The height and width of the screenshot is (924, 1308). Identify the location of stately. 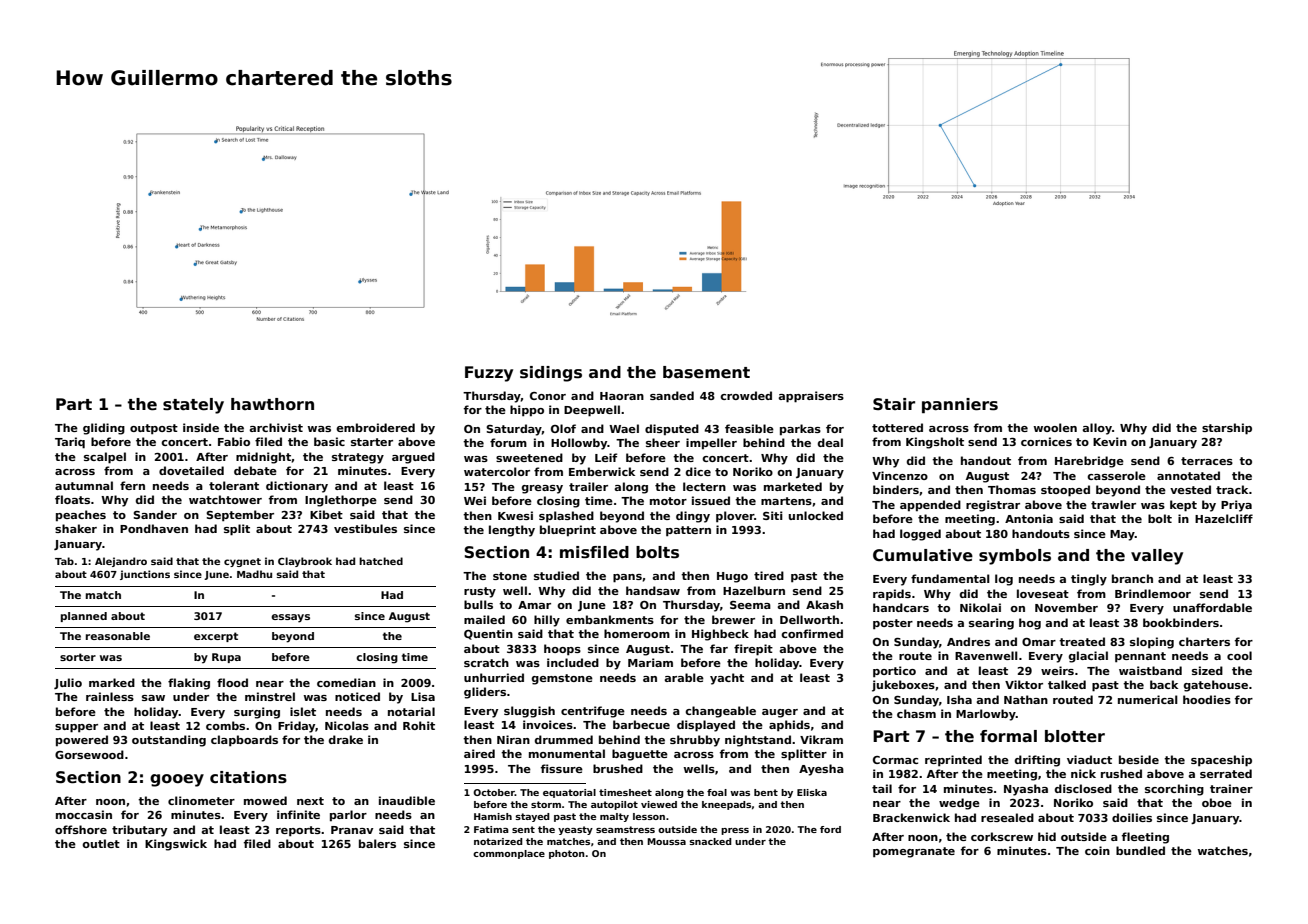
(193, 406).
